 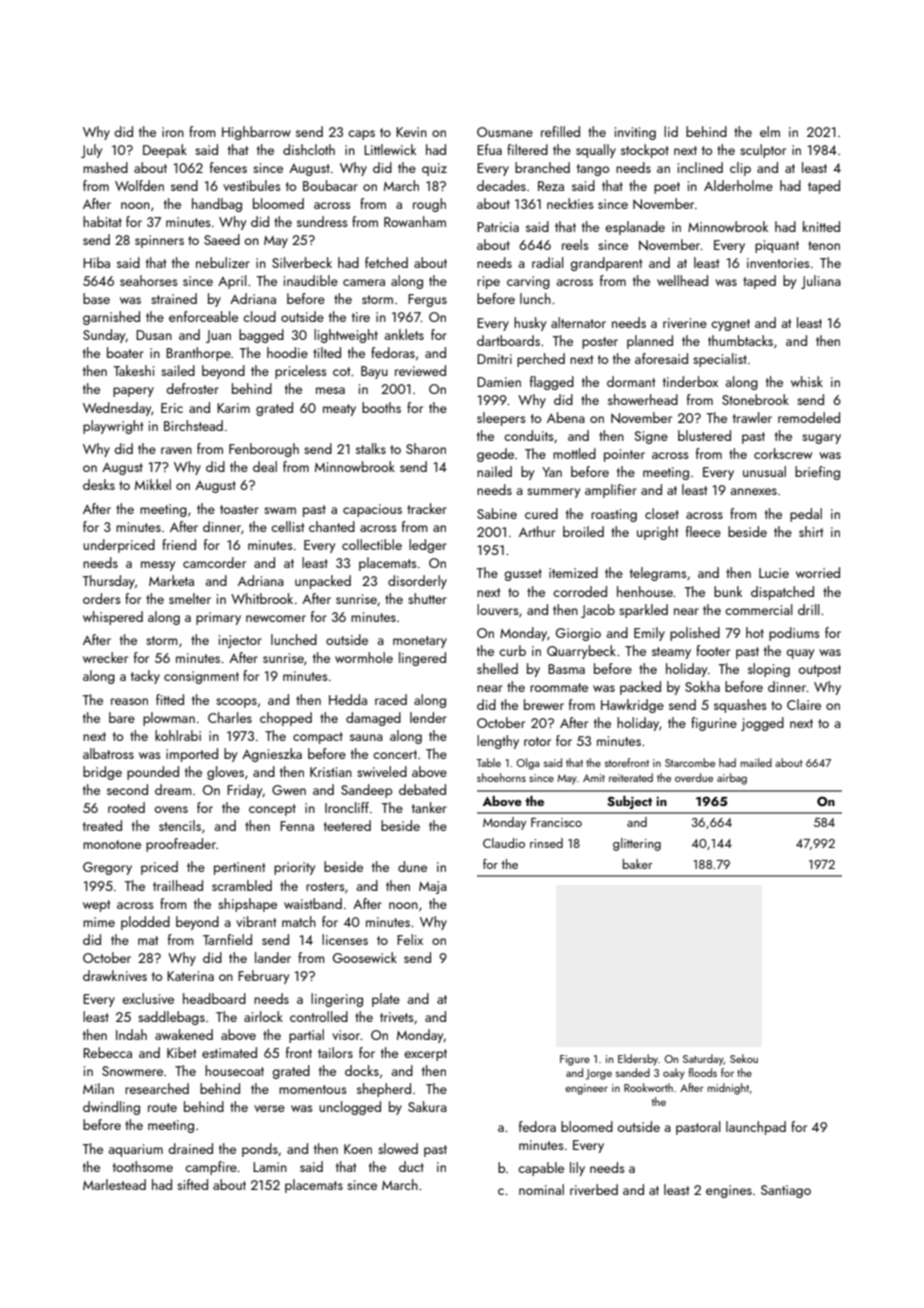 What do you see at coordinates (364, 657) in the image?
I see `wormhole` at bounding box center [364, 657].
